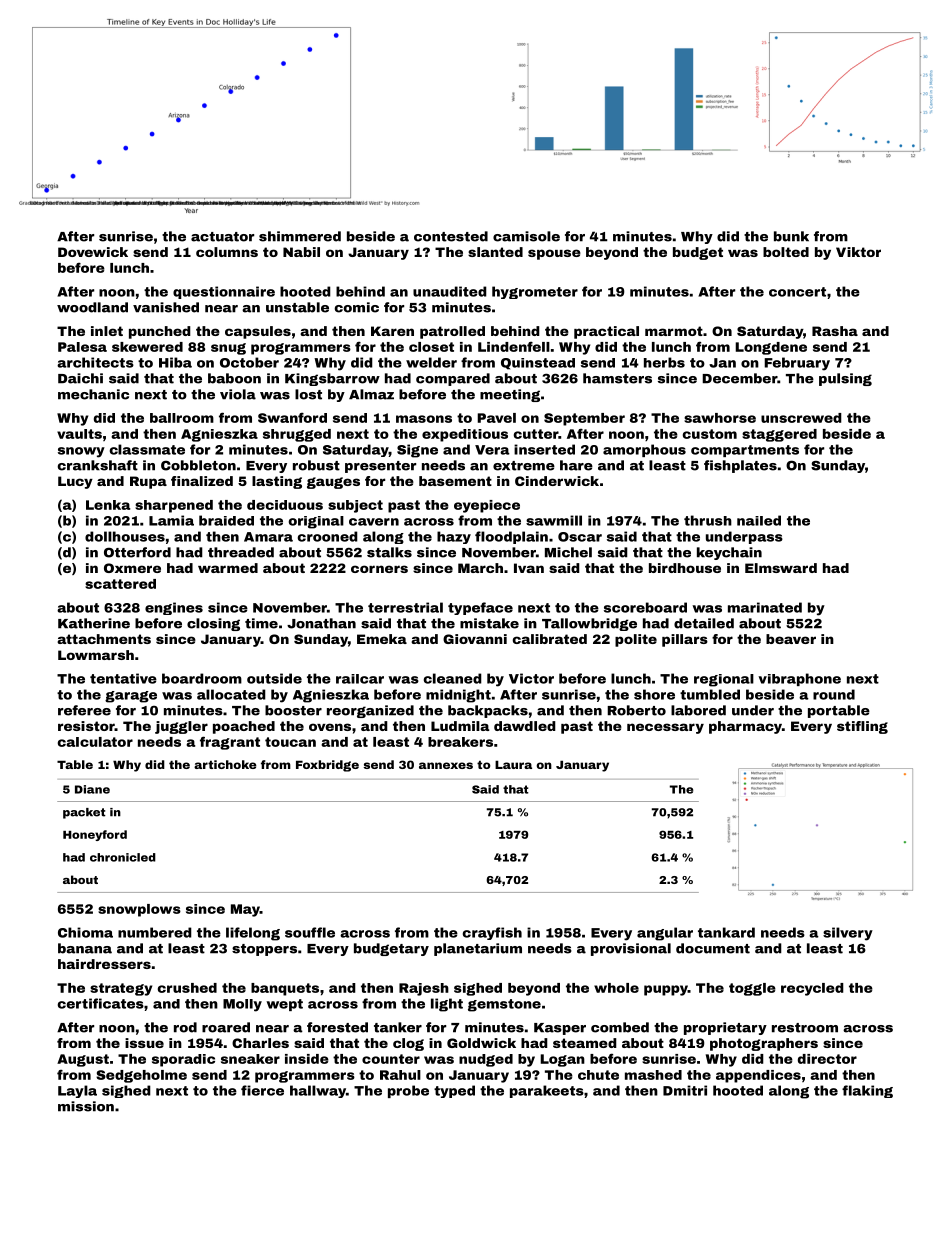 The image size is (952, 1233). I want to click on Roberto, so click(636, 710).
